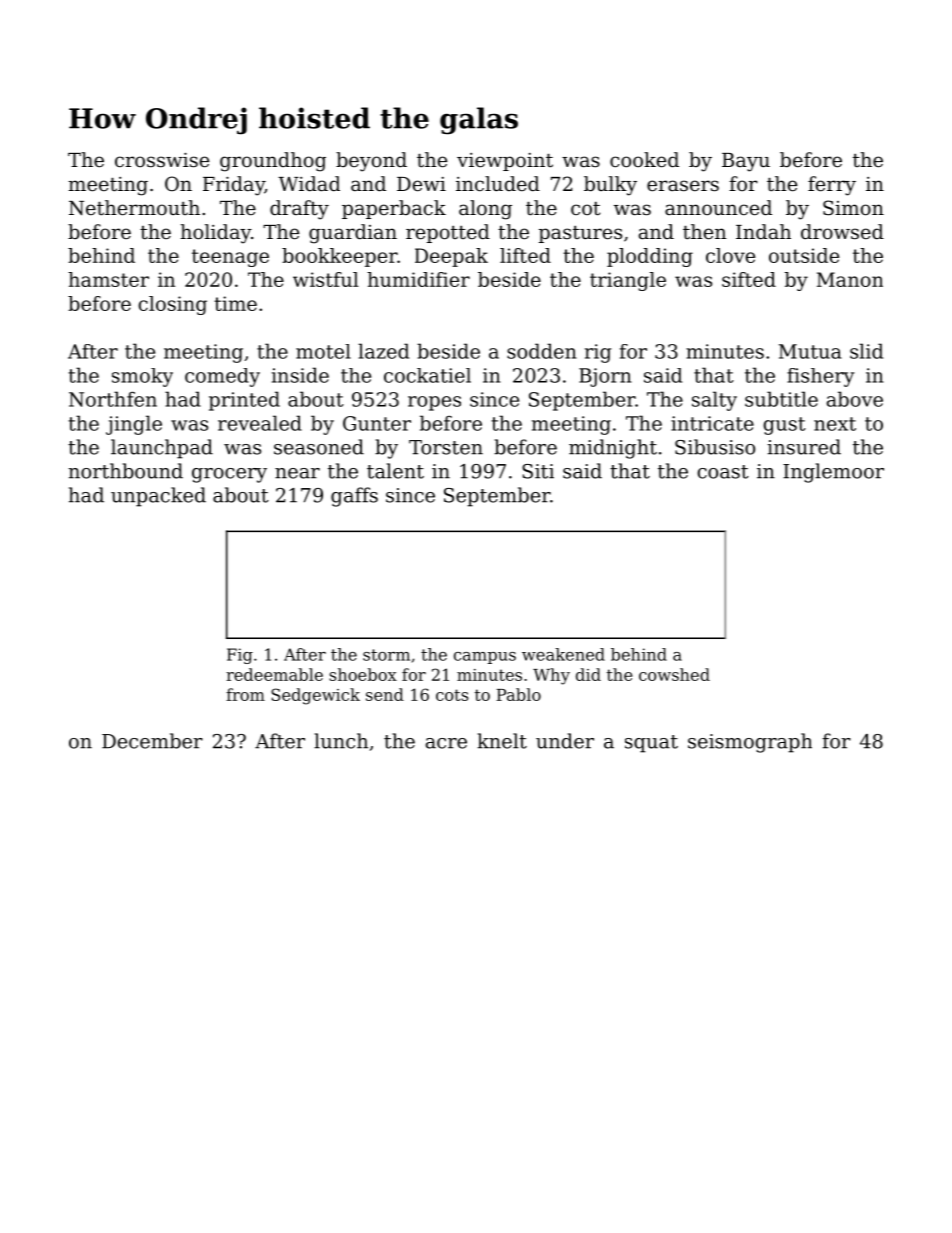 Image resolution: width=952 pixels, height=1233 pixels. What do you see at coordinates (750, 743) in the screenshot?
I see `seismograph` at bounding box center [750, 743].
